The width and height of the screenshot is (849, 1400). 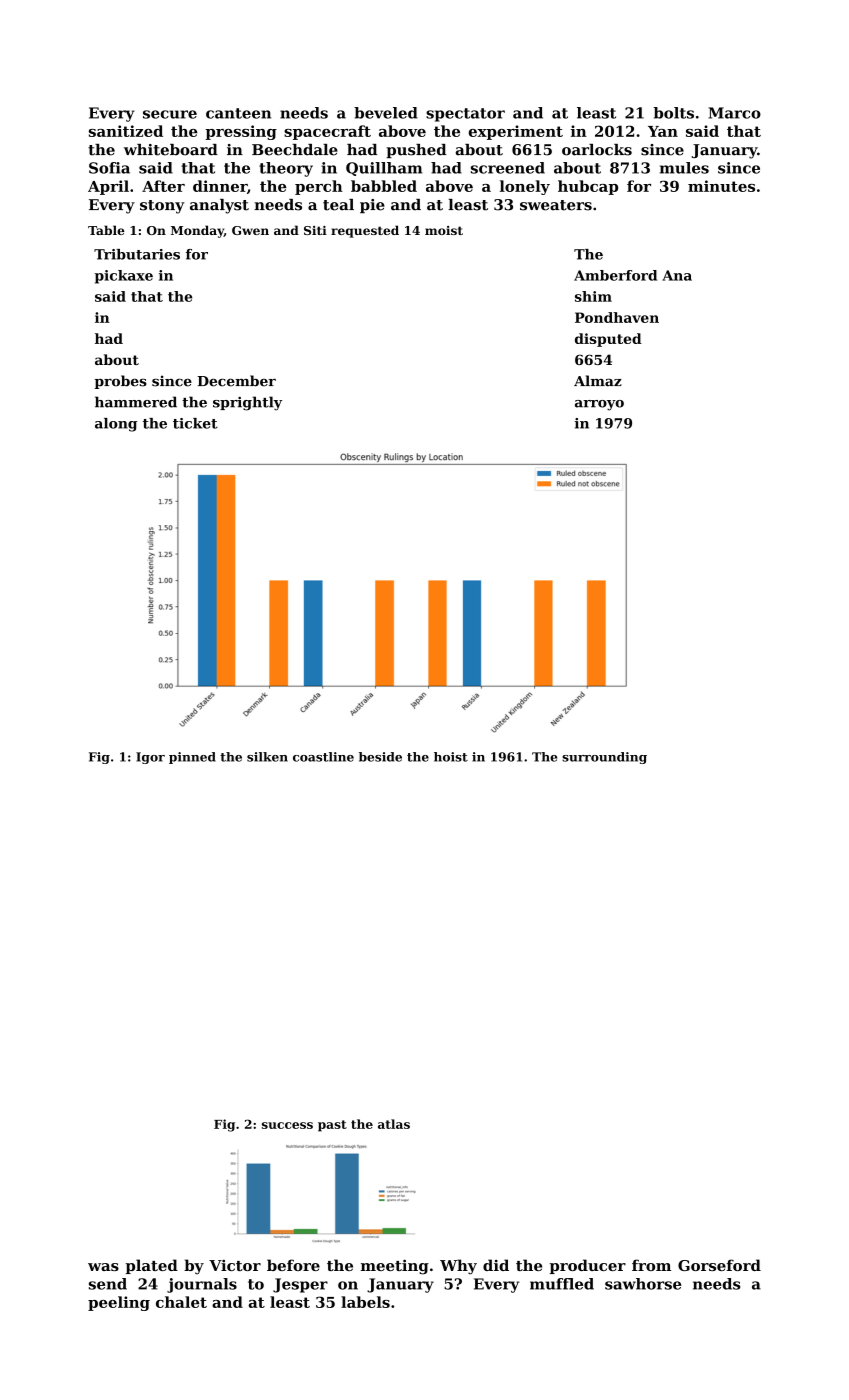 What do you see at coordinates (106, 230) in the screenshot?
I see `Table` at bounding box center [106, 230].
